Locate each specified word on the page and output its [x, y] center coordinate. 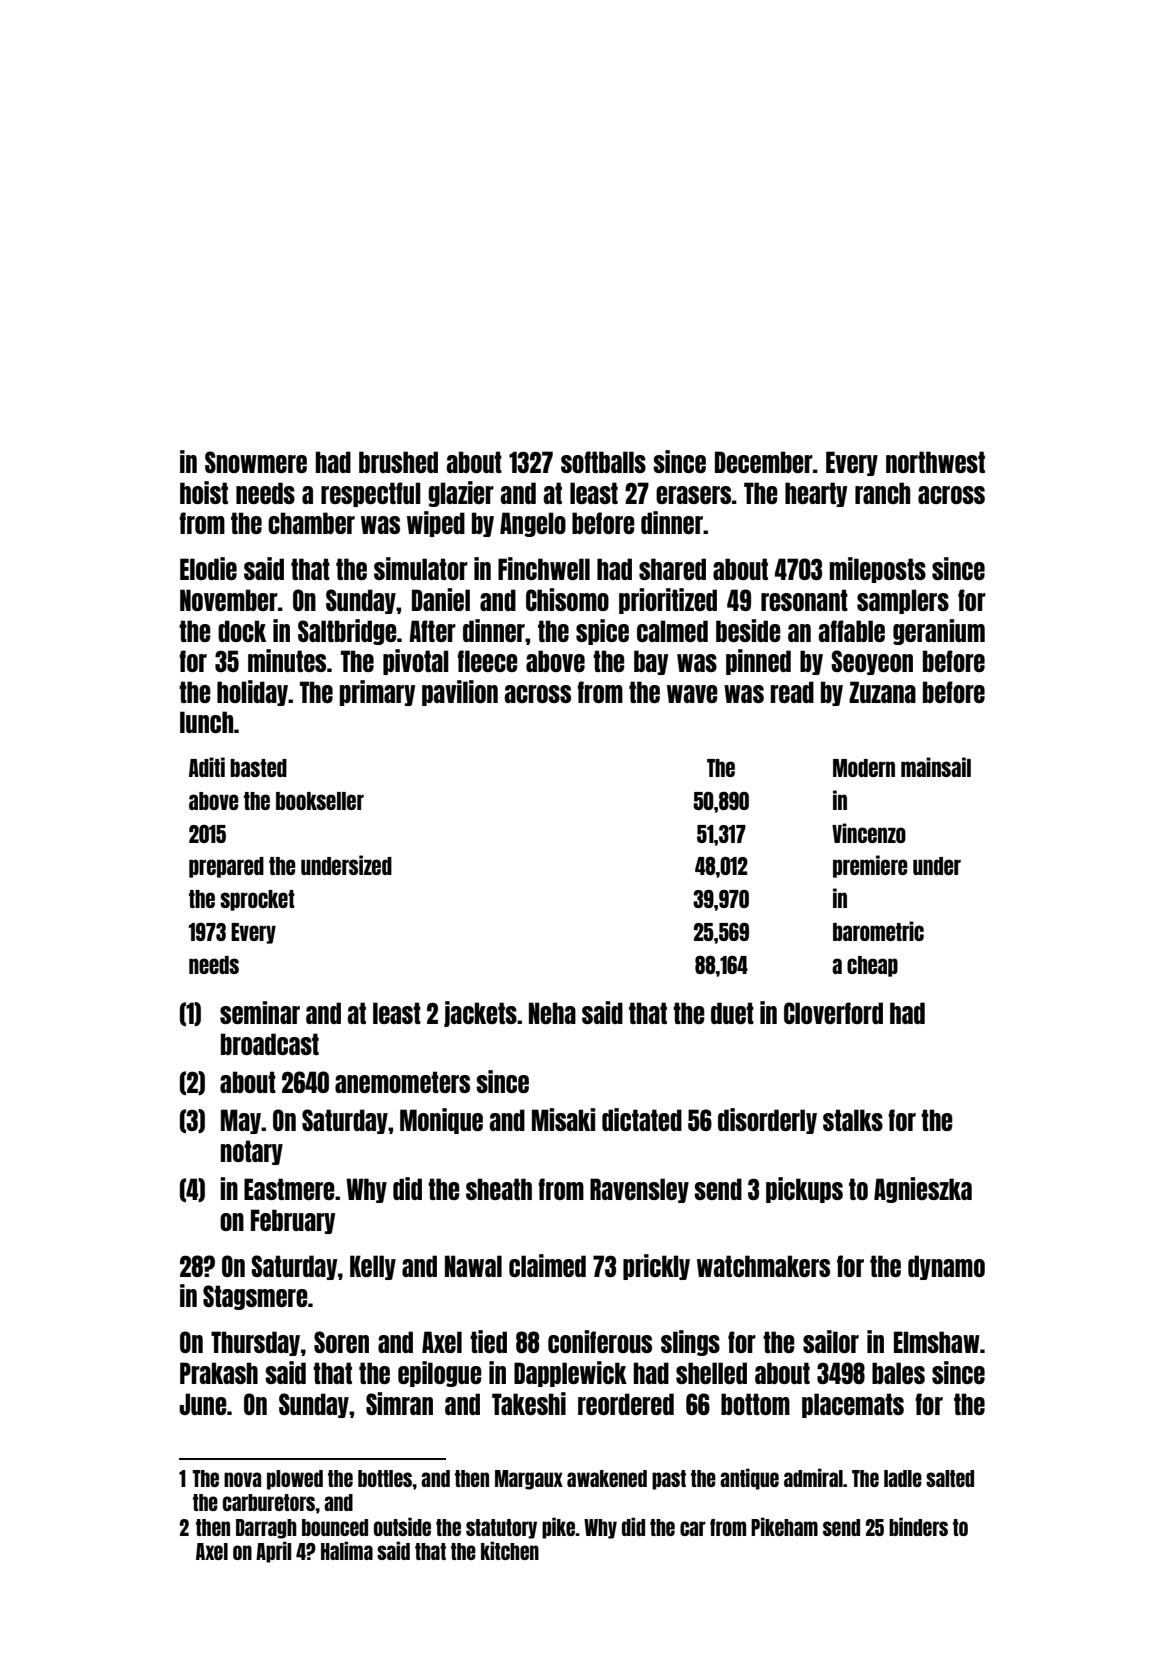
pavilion [460, 693]
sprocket [257, 900]
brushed [398, 462]
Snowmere [256, 462]
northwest [935, 462]
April [273, 1552]
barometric [878, 931]
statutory [501, 1529]
